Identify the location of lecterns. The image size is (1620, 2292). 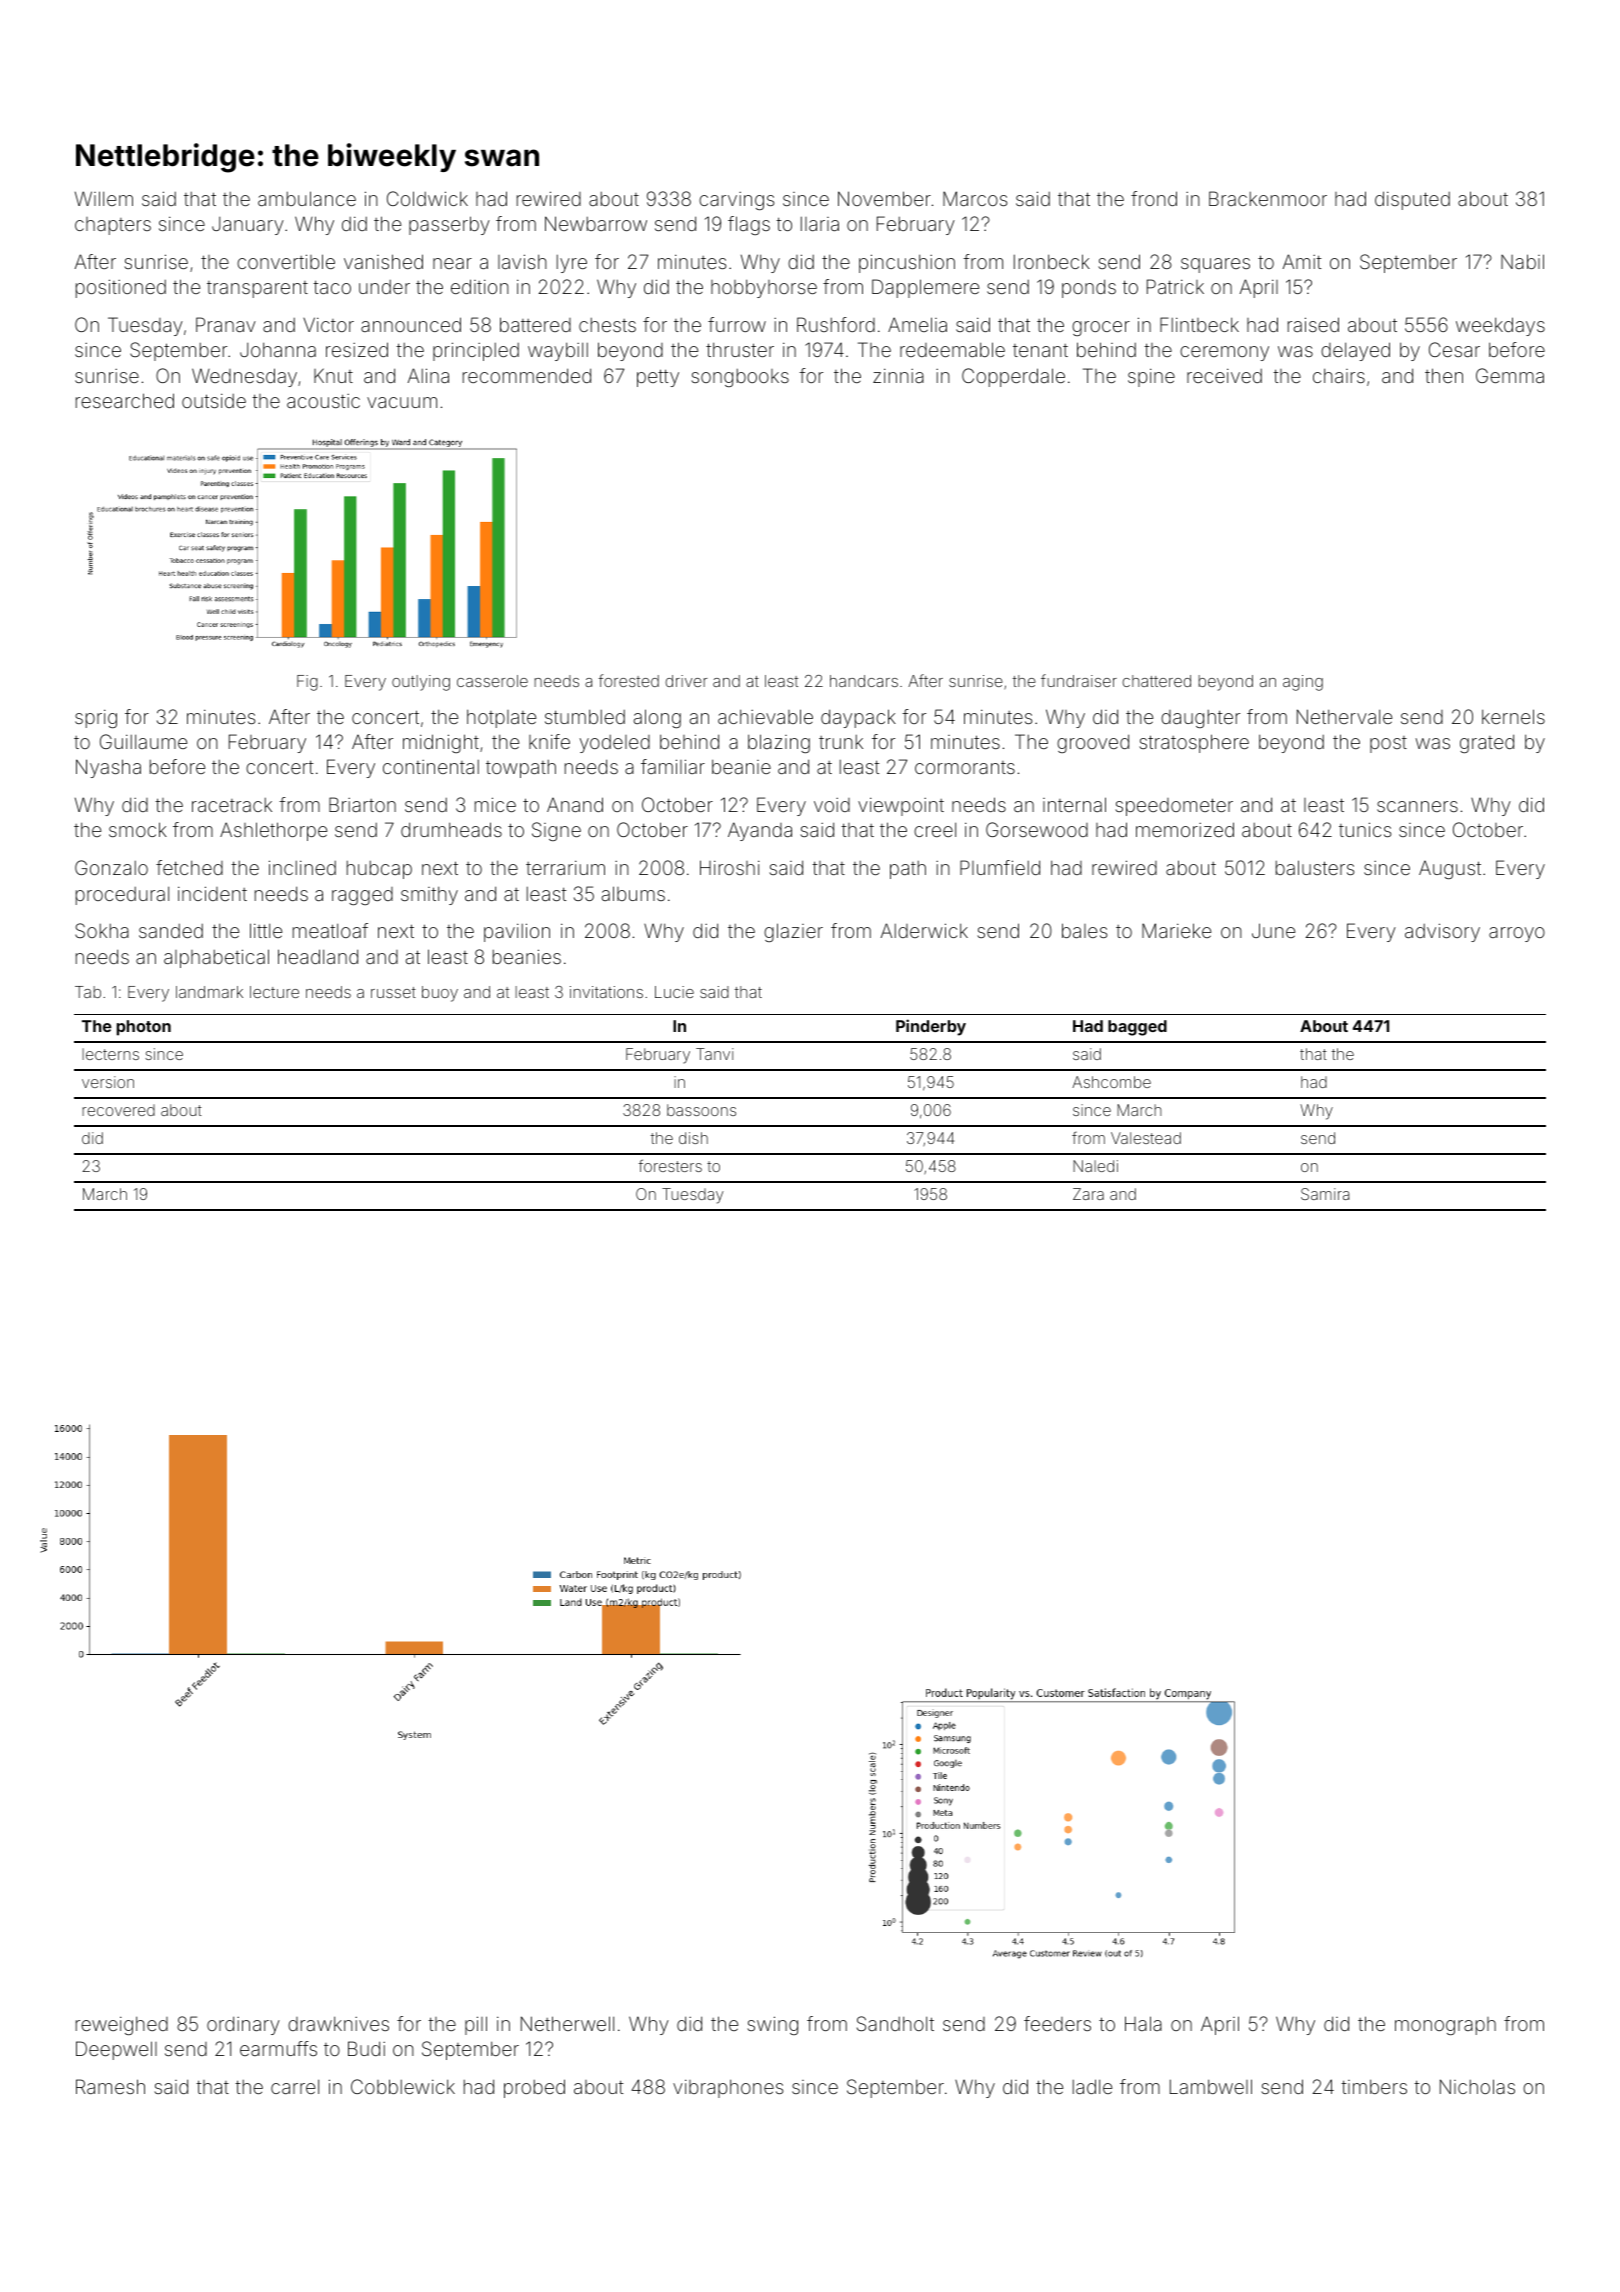
(110, 1054).
